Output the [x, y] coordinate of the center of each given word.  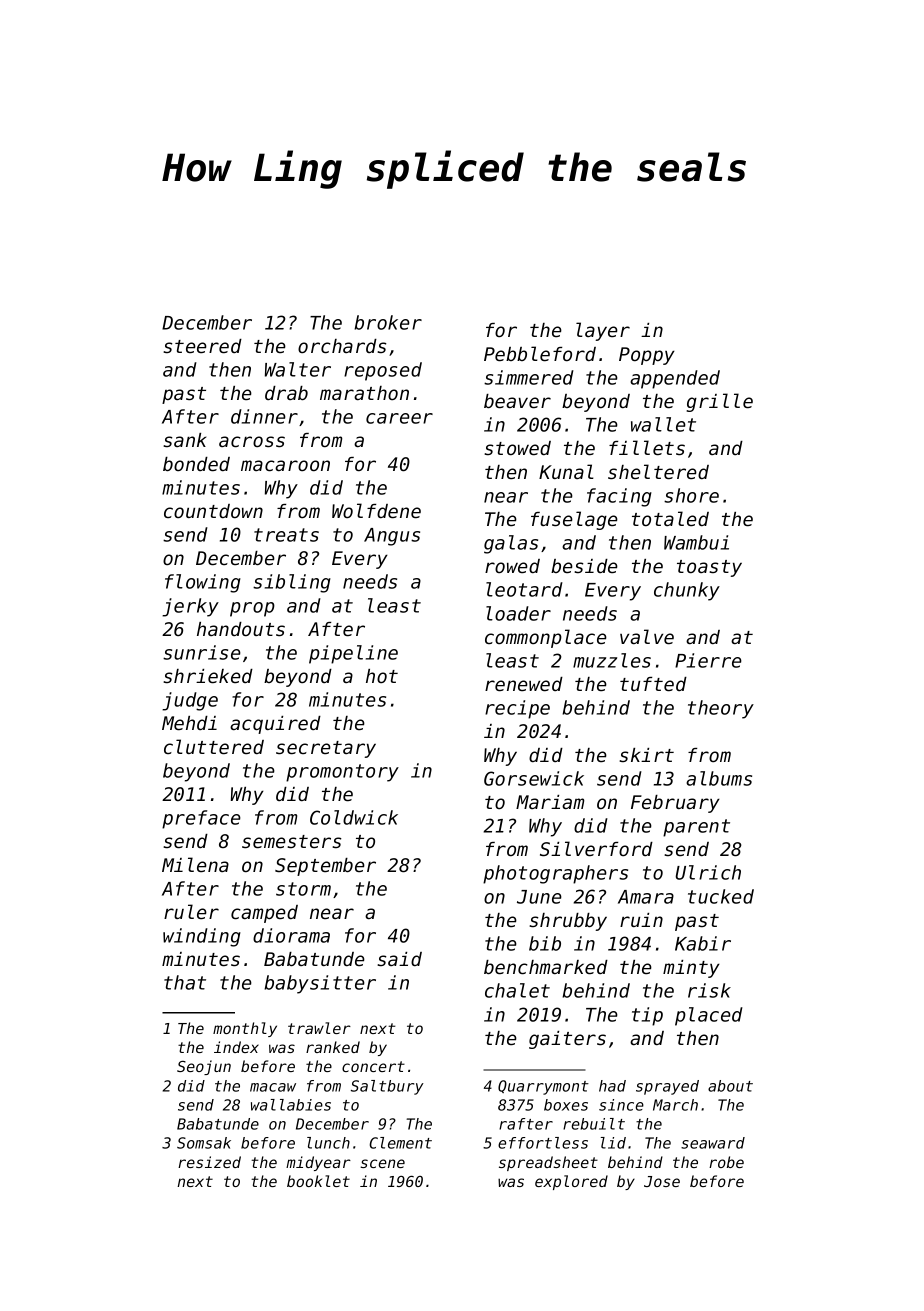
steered [202, 346]
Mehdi [189, 723]
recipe [517, 709]
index [236, 1047]
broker [388, 322]
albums [719, 778]
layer [603, 331]
